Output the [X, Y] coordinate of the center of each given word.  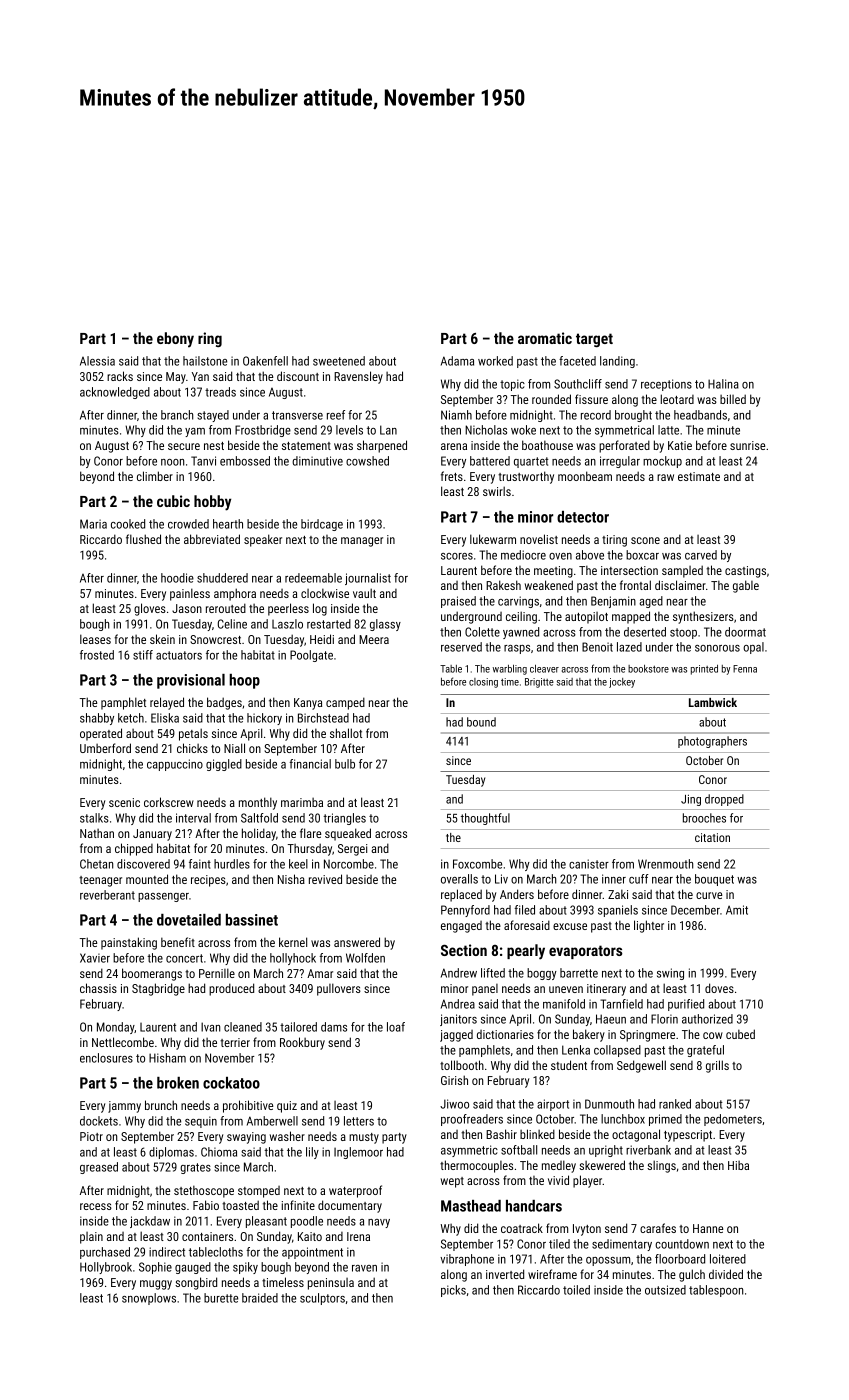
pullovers [339, 989]
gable [746, 586]
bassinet [252, 920]
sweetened [339, 361]
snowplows [149, 1299]
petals [193, 734]
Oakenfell [265, 361]
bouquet [714, 880]
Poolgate [311, 656]
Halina [723, 384]
